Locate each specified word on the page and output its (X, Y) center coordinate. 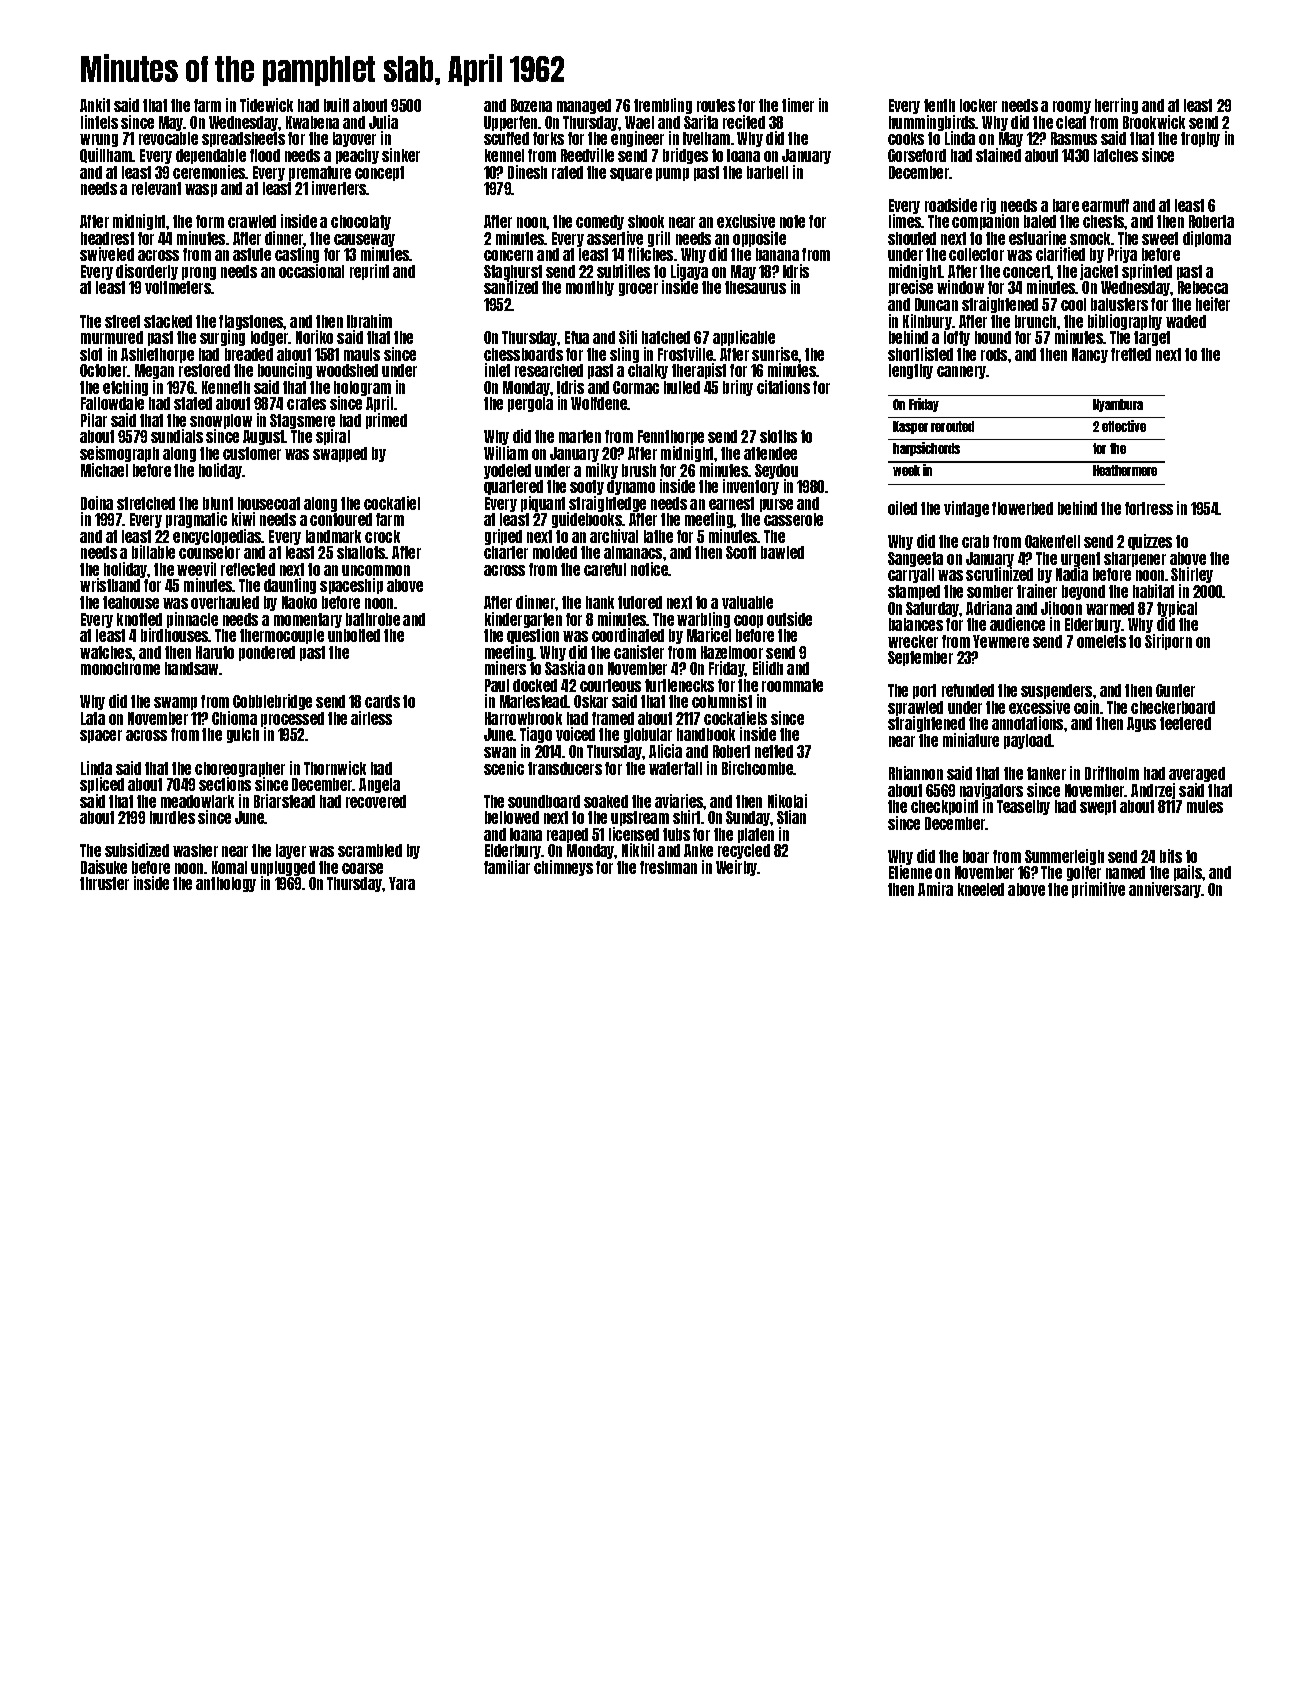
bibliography (1125, 322)
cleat (1071, 122)
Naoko (299, 602)
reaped (567, 835)
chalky (648, 371)
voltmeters (178, 287)
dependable (211, 156)
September (920, 658)
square (631, 174)
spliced (102, 785)
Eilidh (768, 668)
